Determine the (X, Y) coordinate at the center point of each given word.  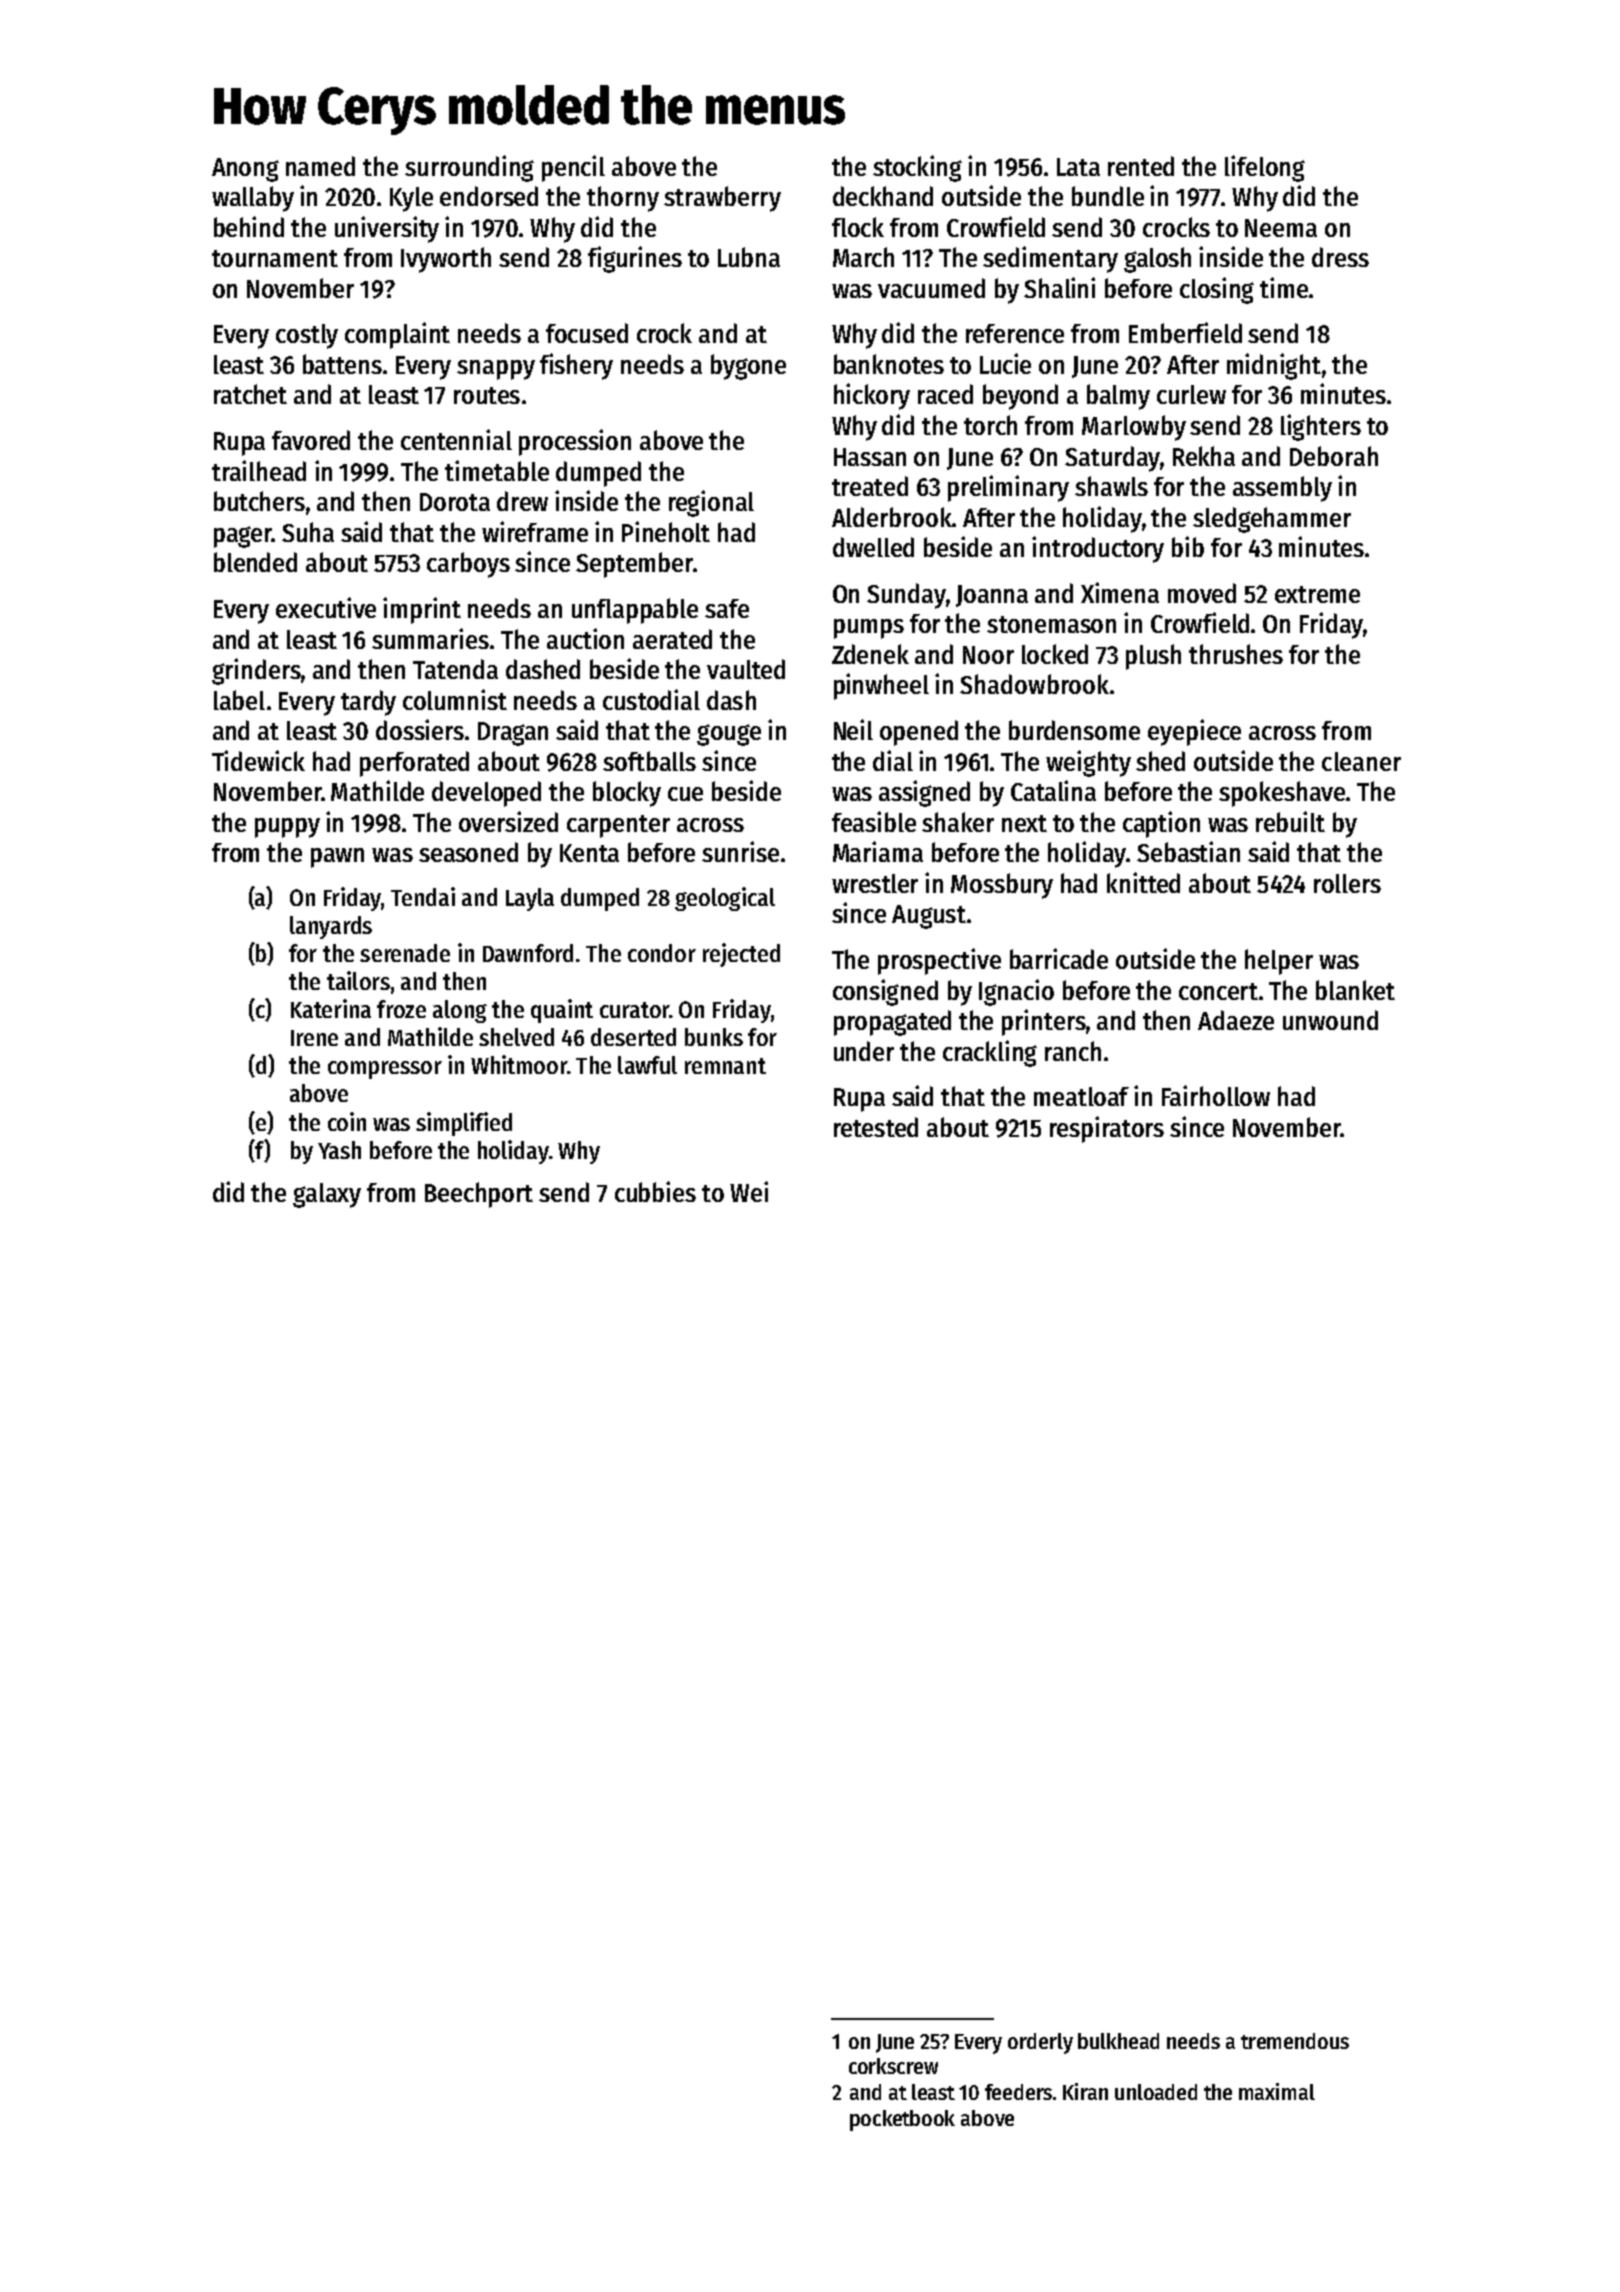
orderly (1040, 2043)
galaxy (327, 1195)
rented (1141, 166)
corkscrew (893, 2066)
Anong (245, 170)
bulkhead (1118, 2041)
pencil (573, 168)
